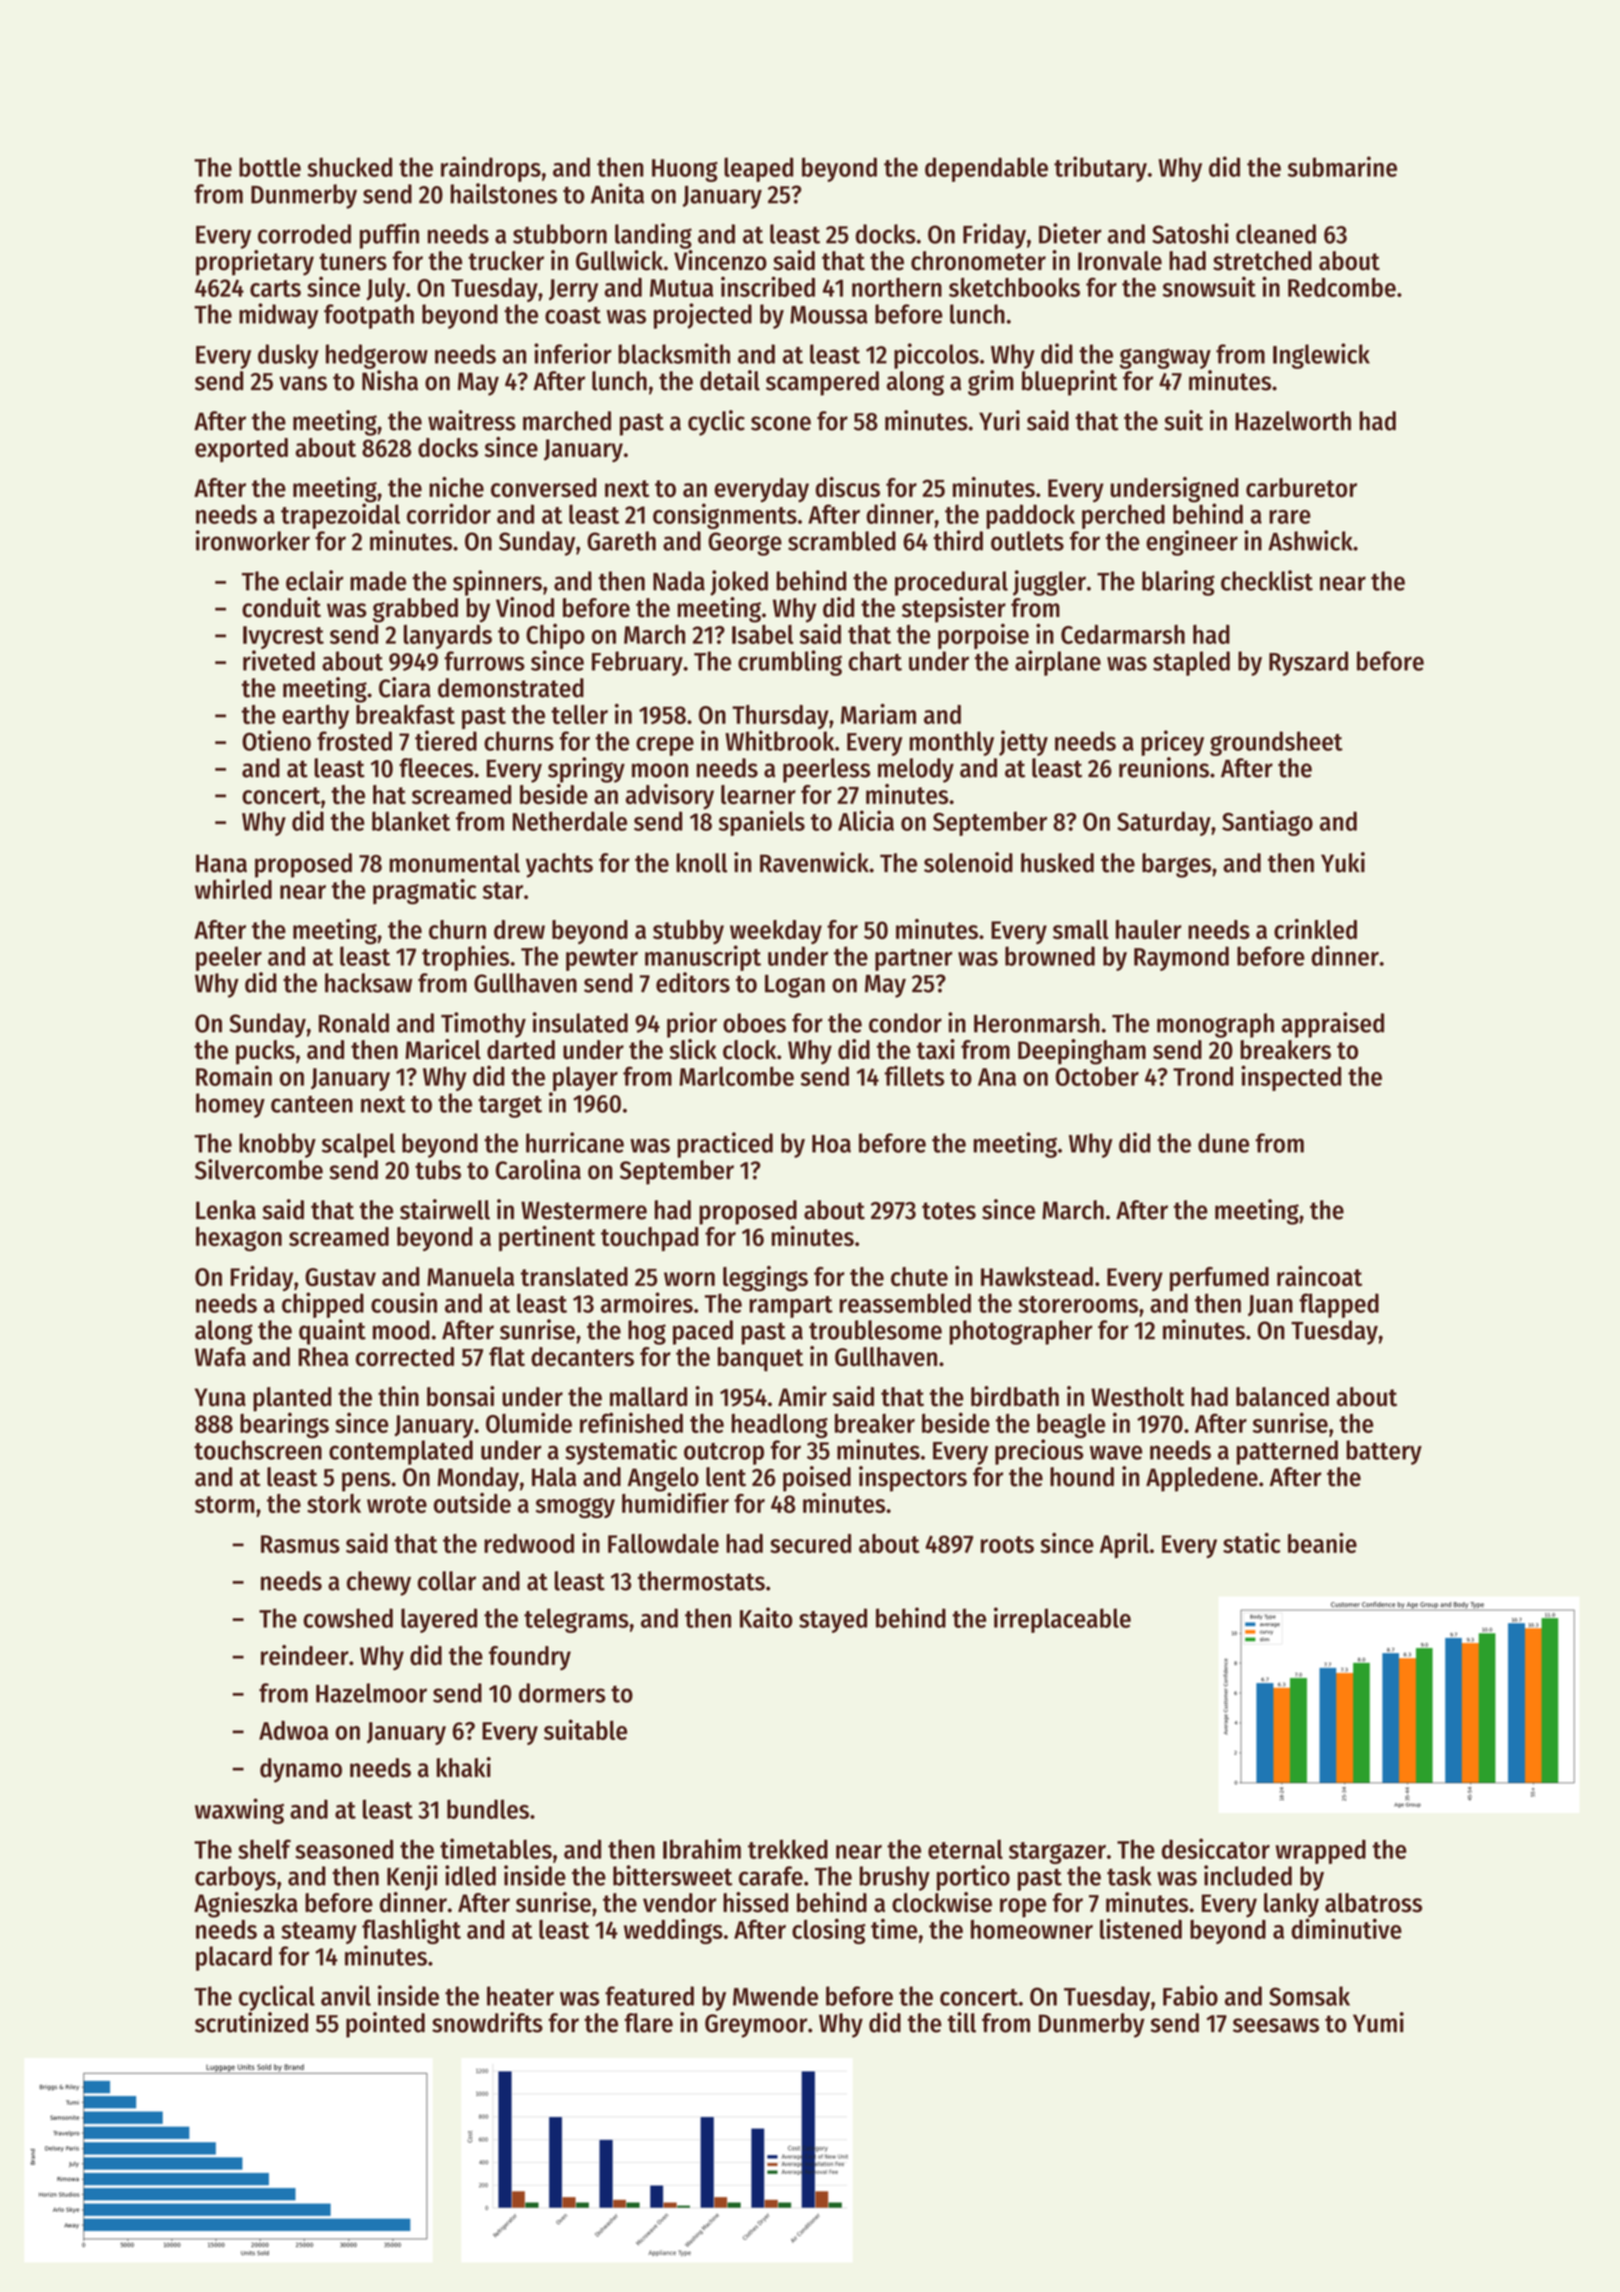  What do you see at coordinates (303, 383) in the screenshot?
I see `vans` at bounding box center [303, 383].
